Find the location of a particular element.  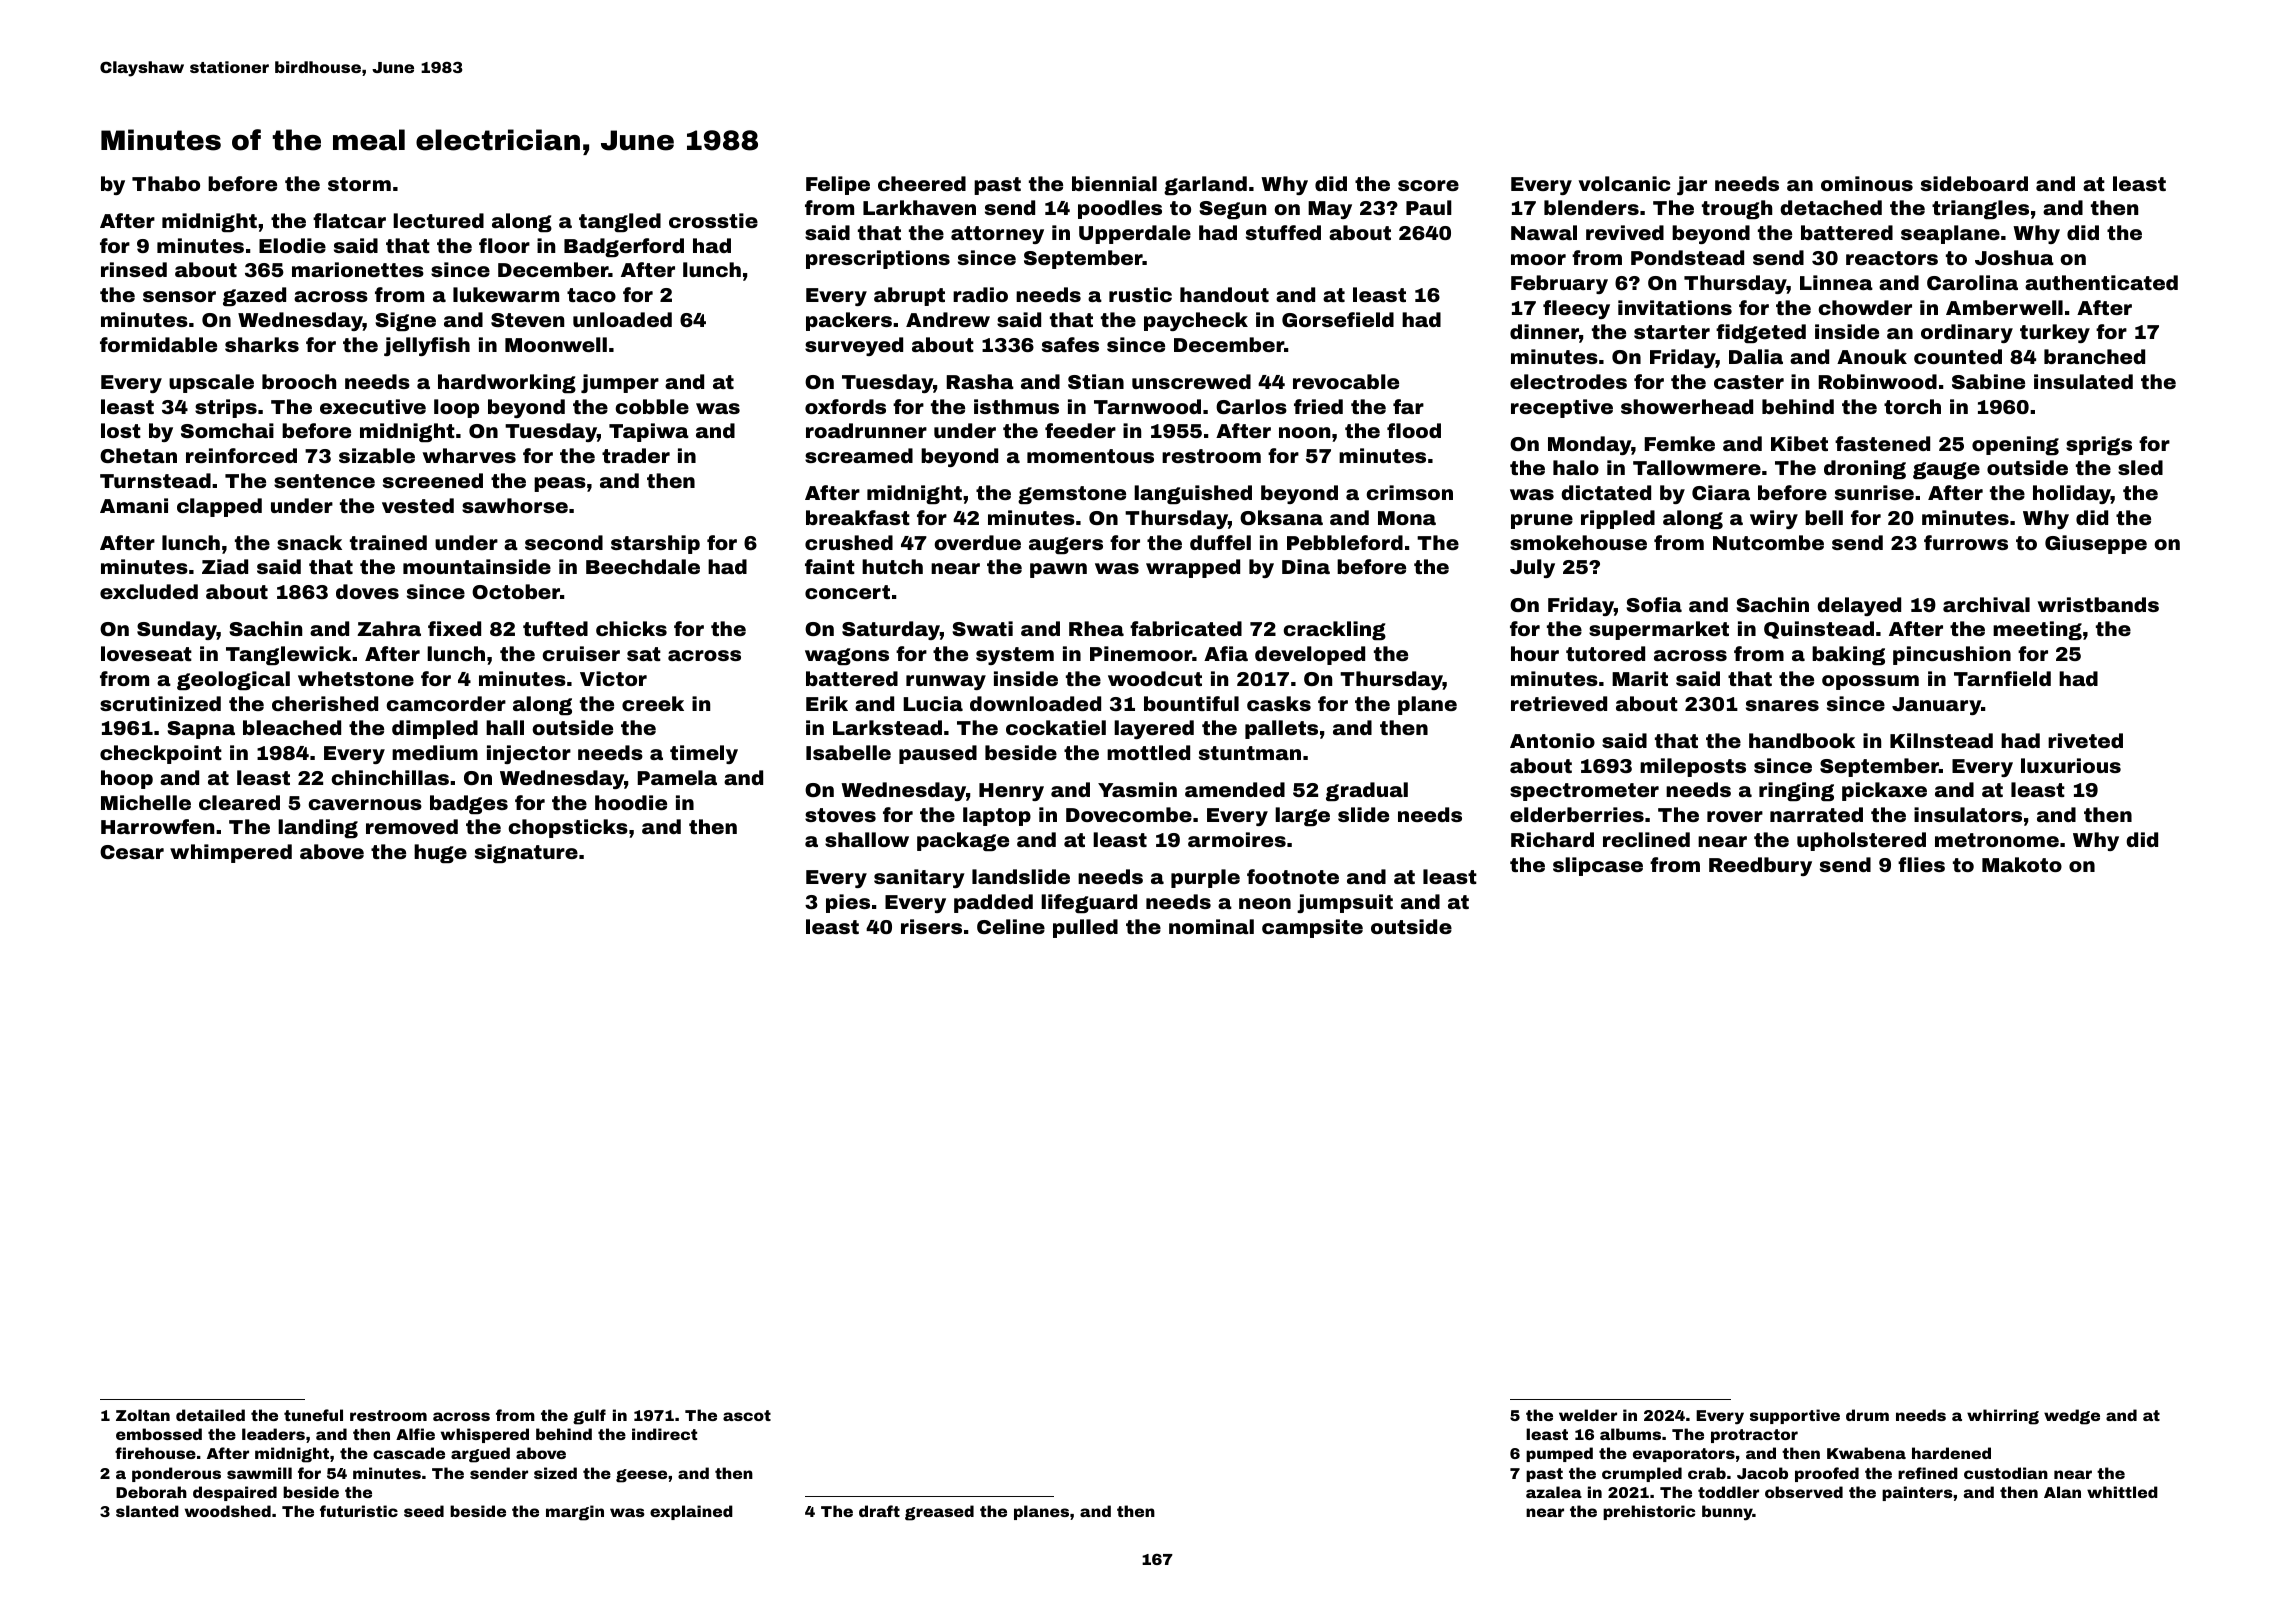

tuneful is located at coordinates (313, 1415).
